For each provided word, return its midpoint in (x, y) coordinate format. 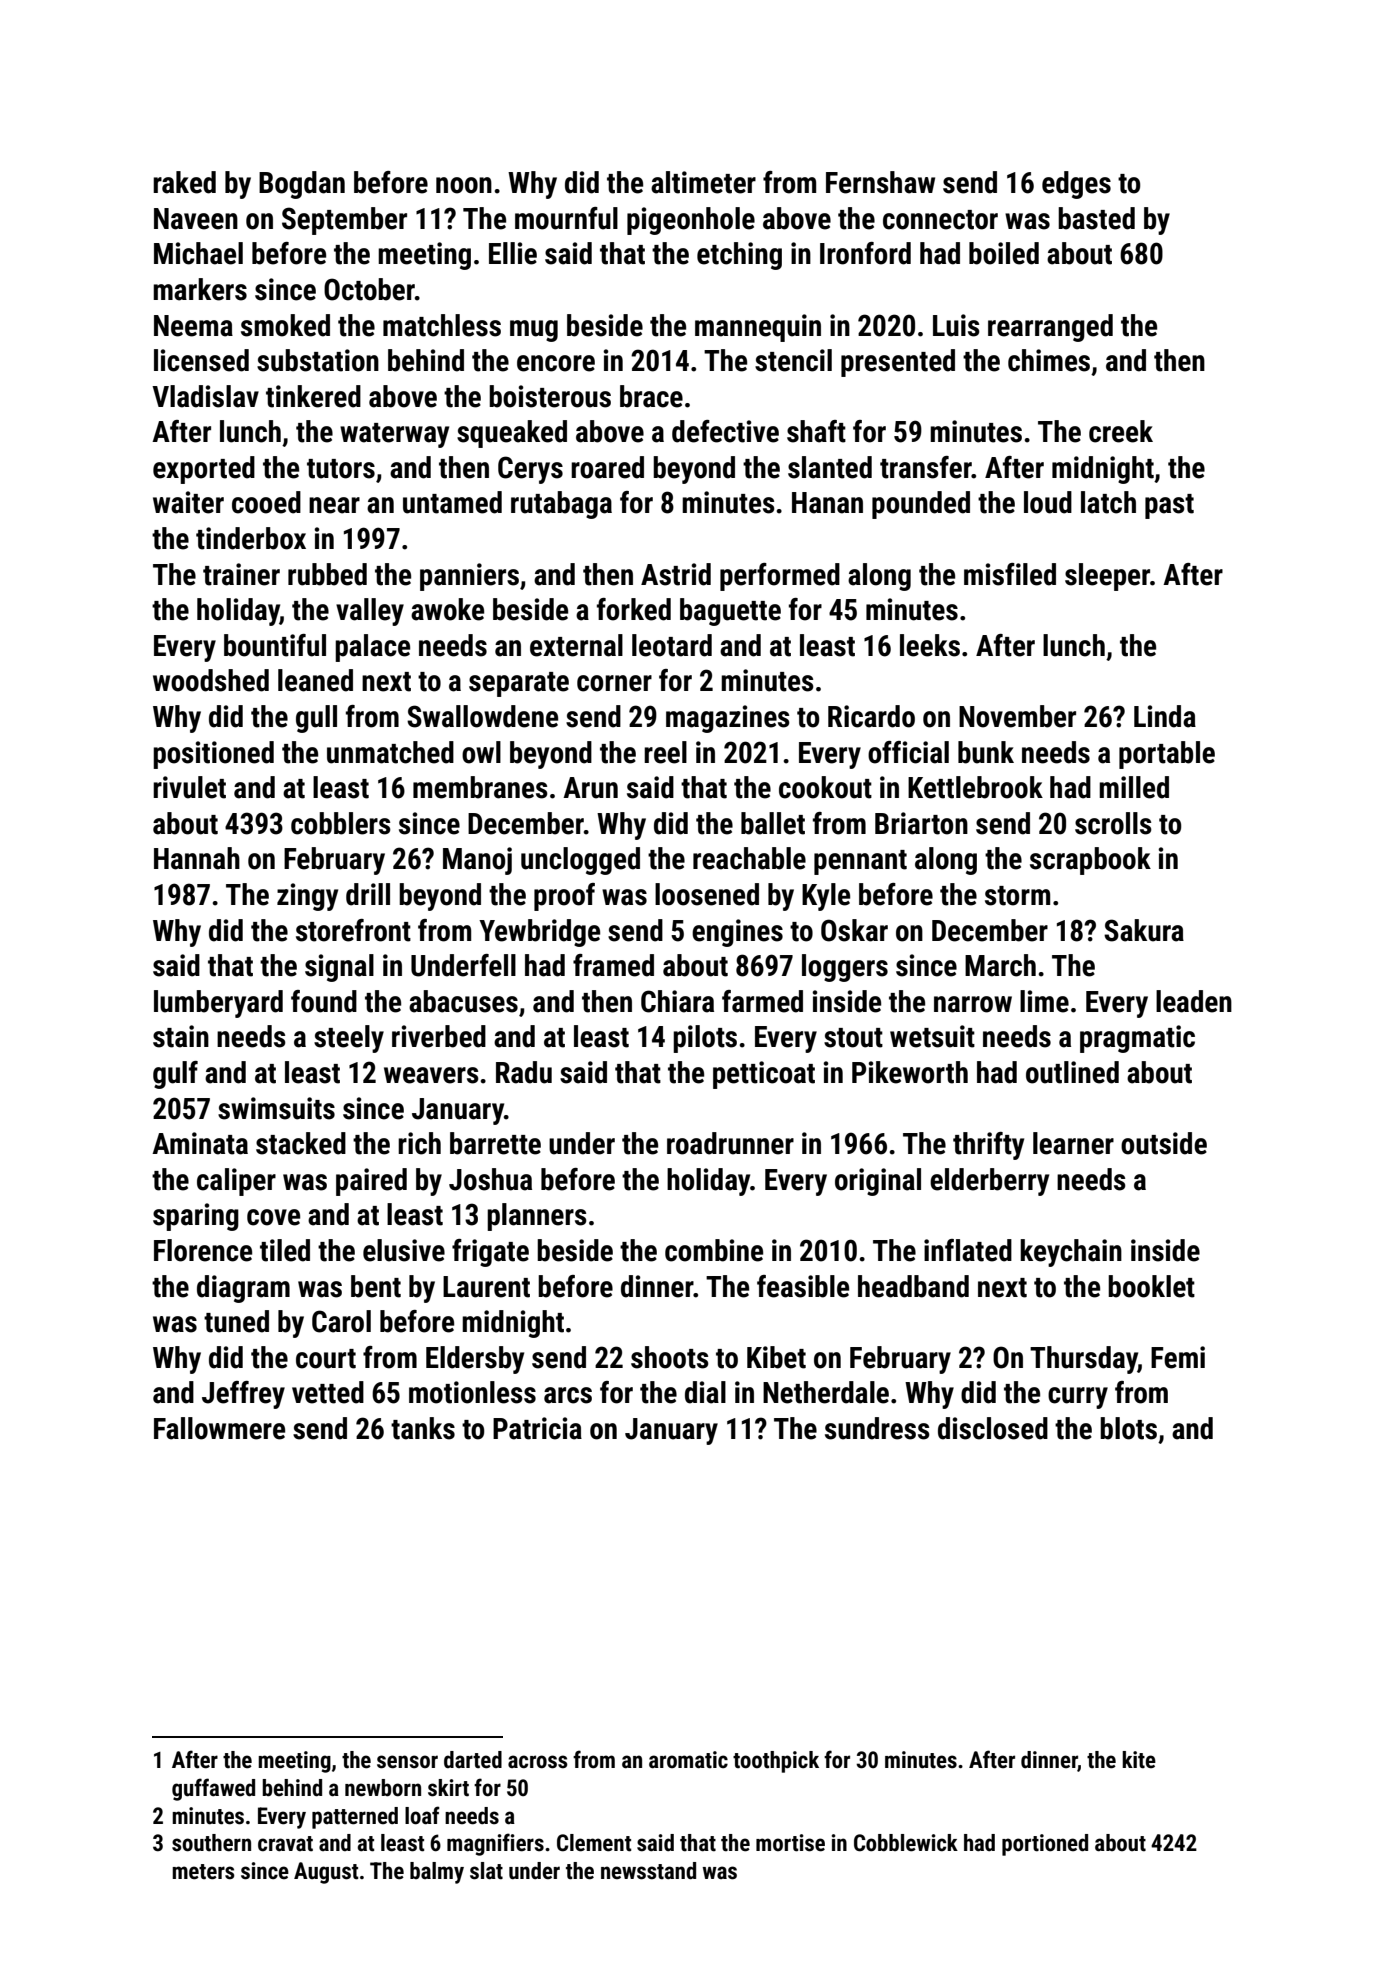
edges (1076, 185)
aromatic (688, 1760)
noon (464, 185)
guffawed (213, 1789)
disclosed (993, 1428)
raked (184, 182)
